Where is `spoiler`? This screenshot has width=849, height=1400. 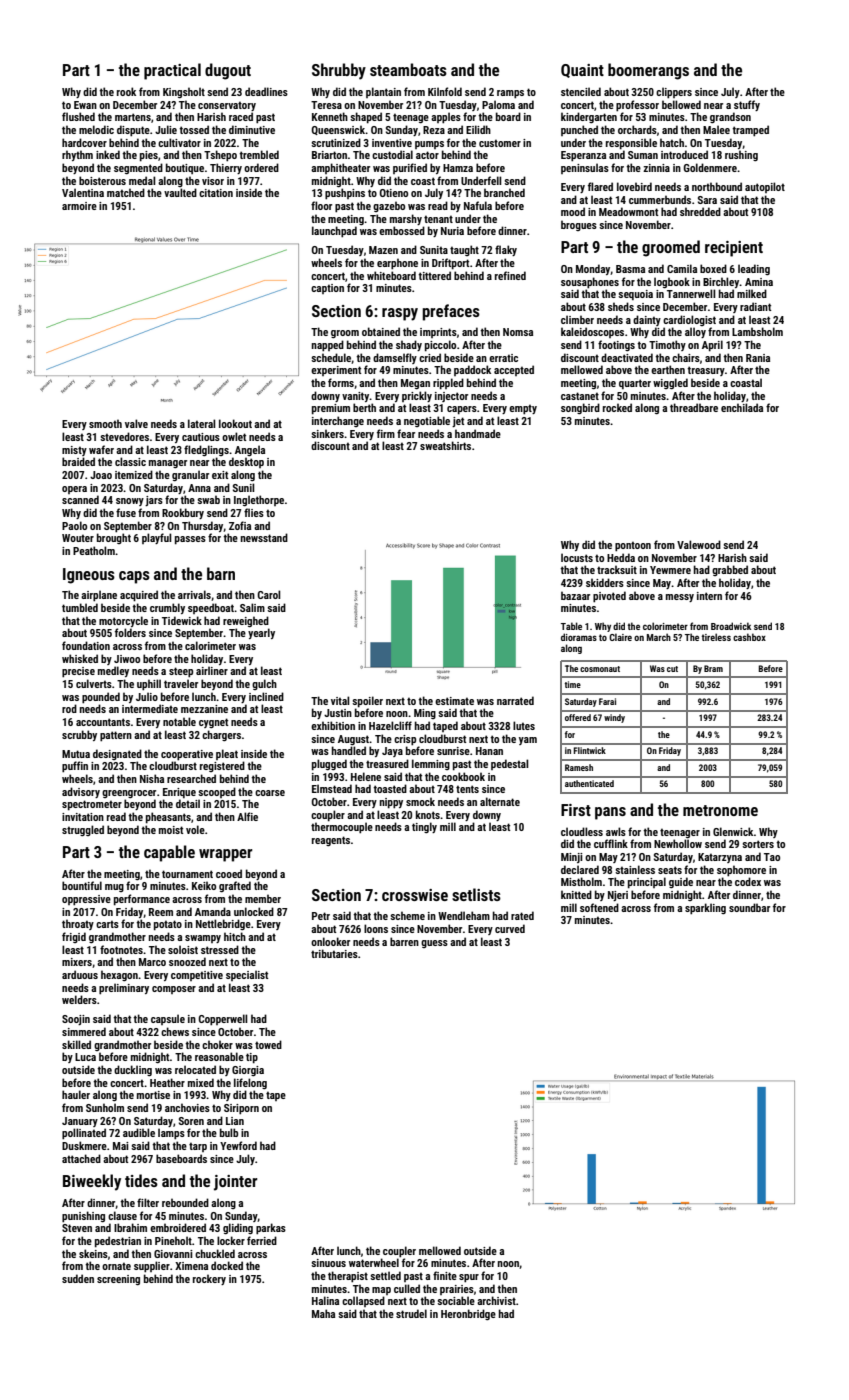 spoiler is located at coordinates (367, 702).
